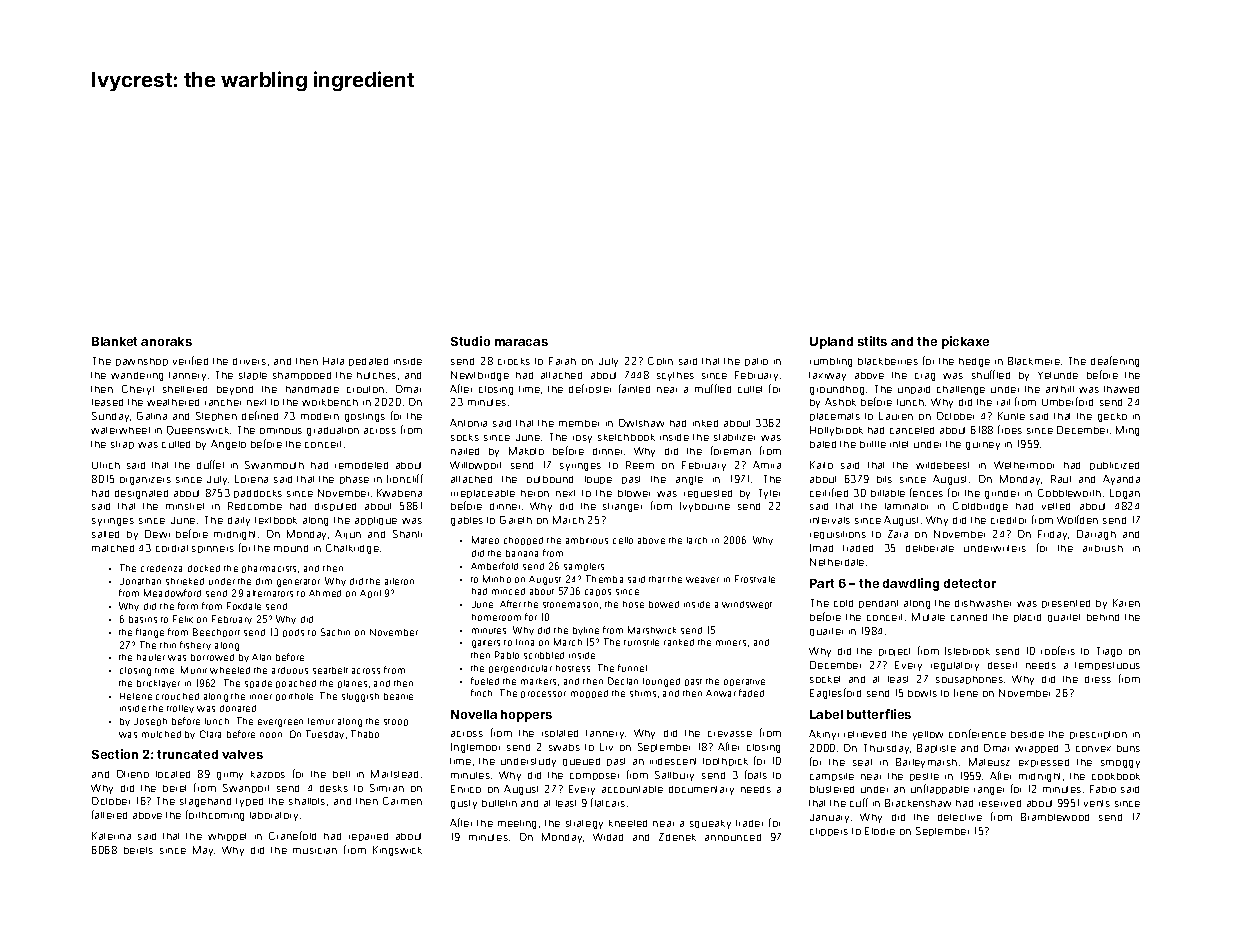  Describe the element at coordinates (111, 836) in the image. I see `Katerina` at that location.
